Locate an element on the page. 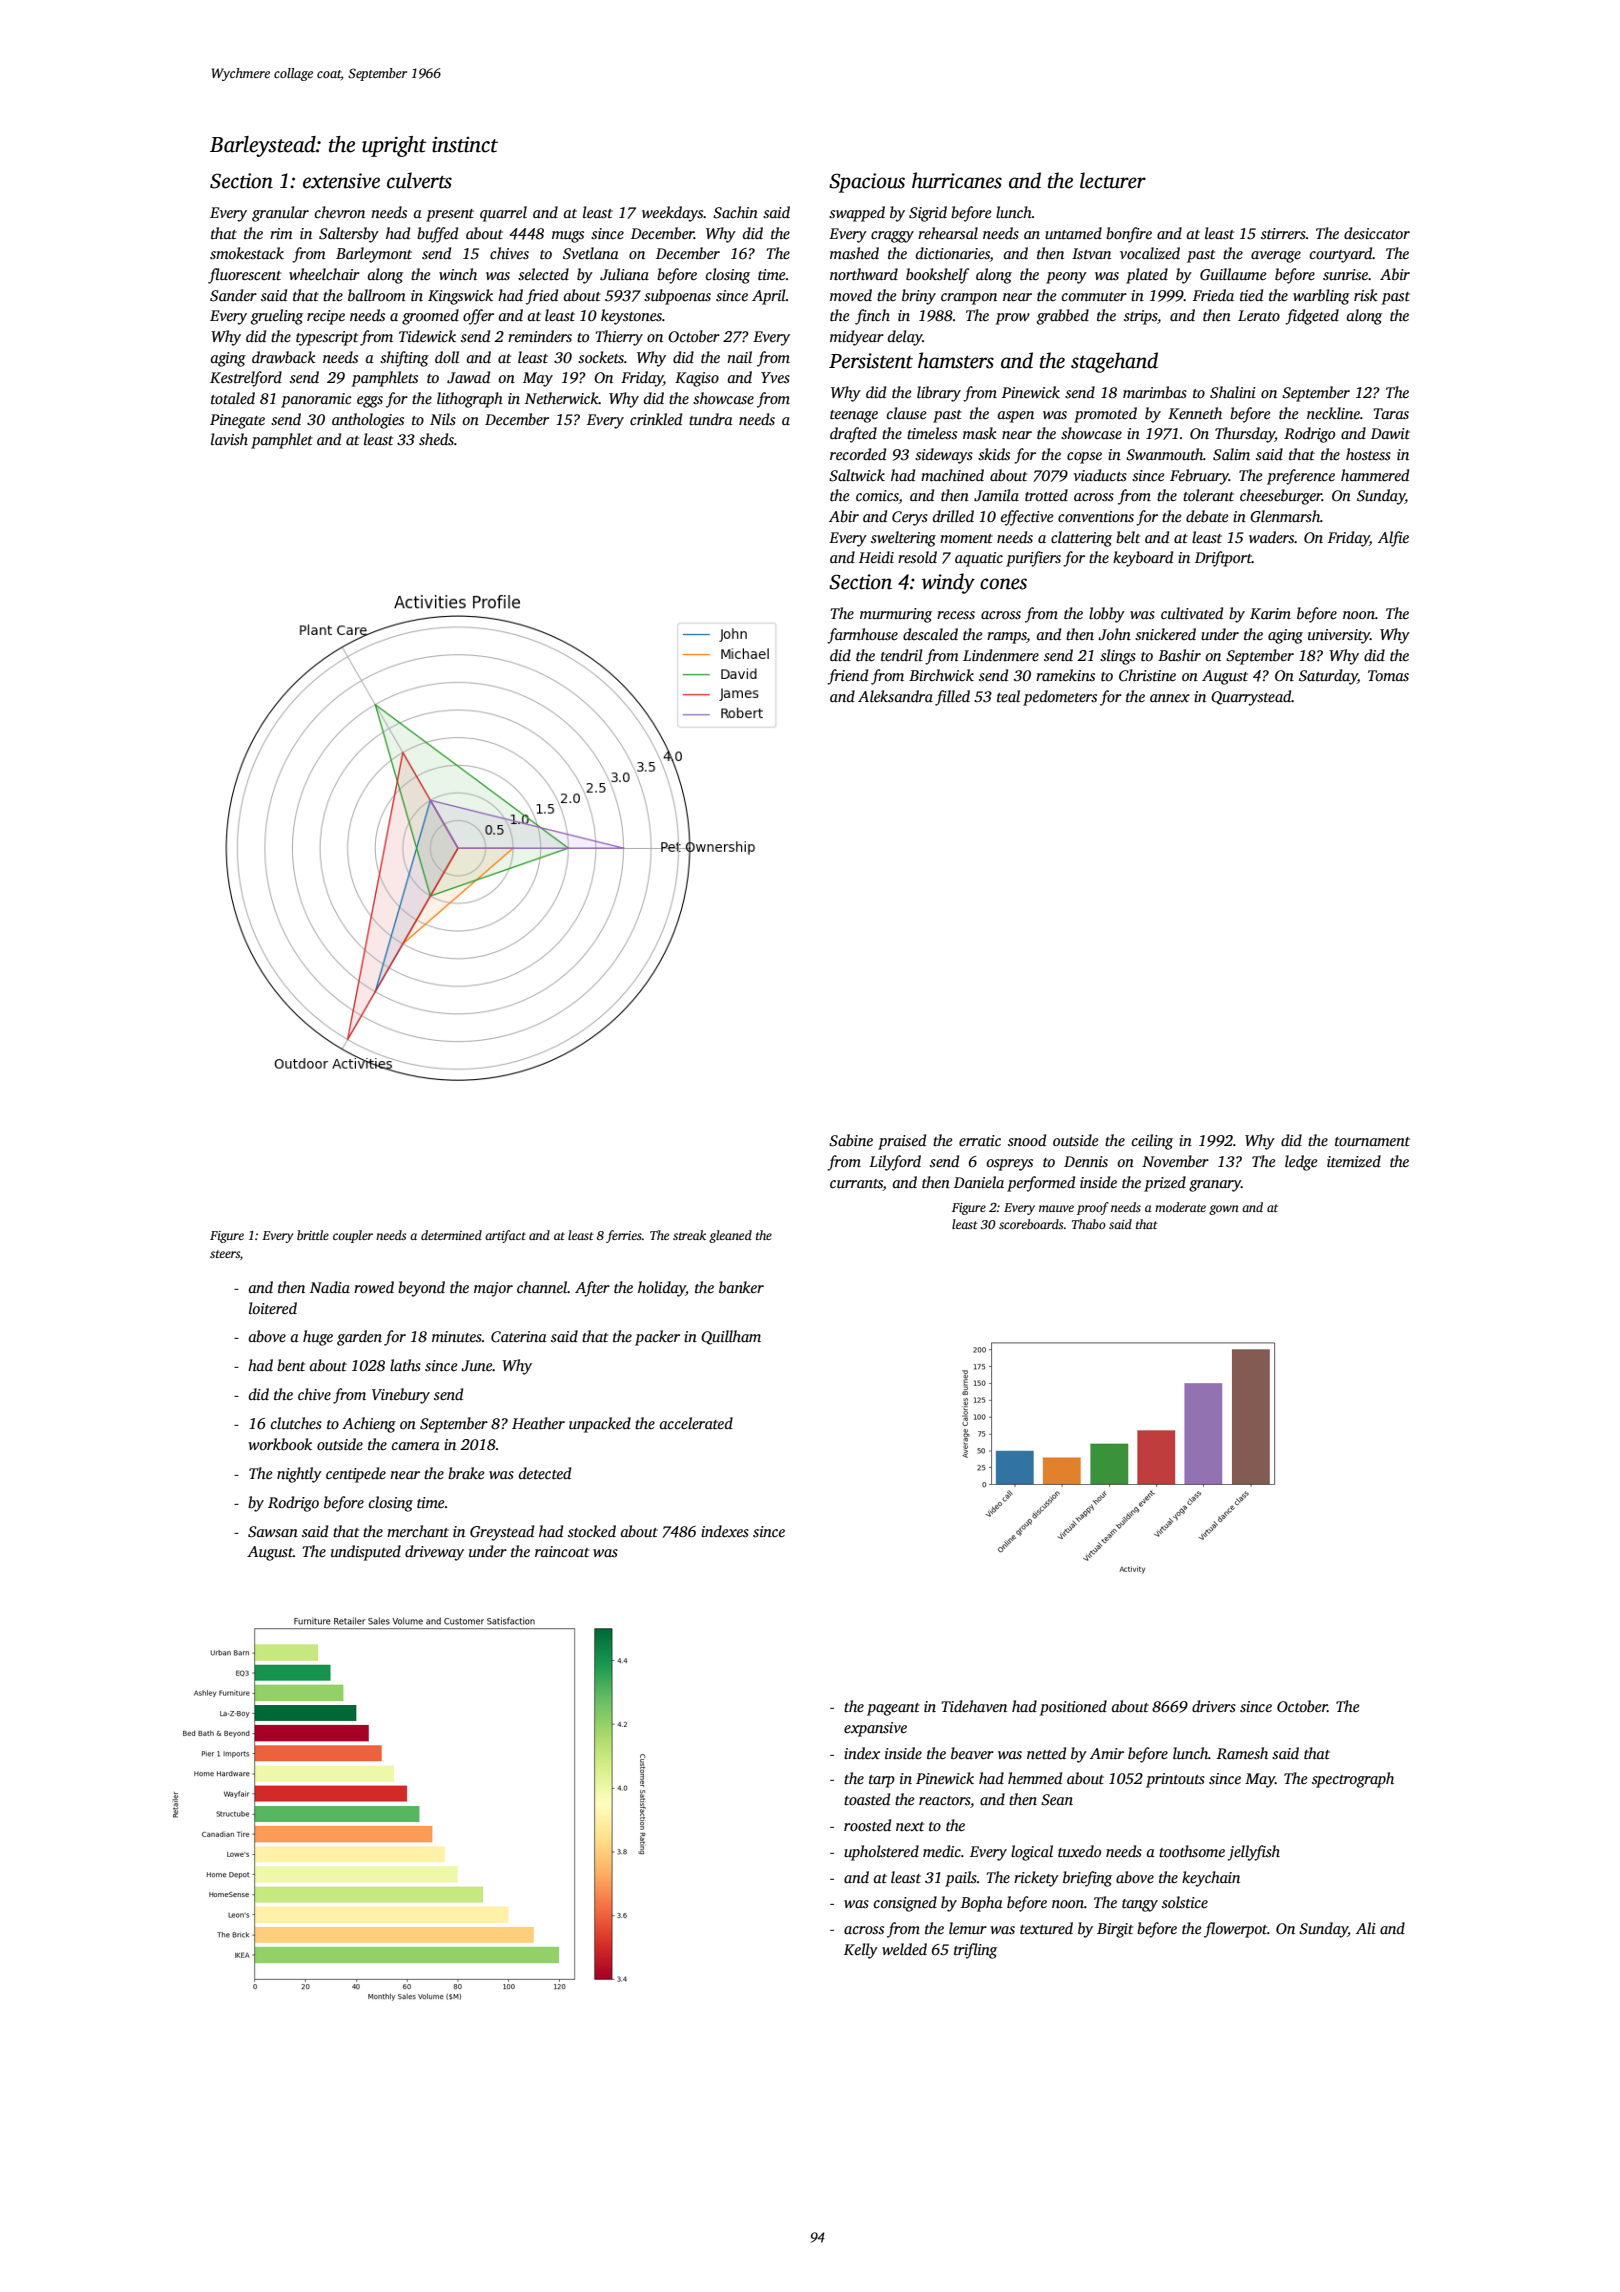  Vinebury is located at coordinates (401, 1396).
